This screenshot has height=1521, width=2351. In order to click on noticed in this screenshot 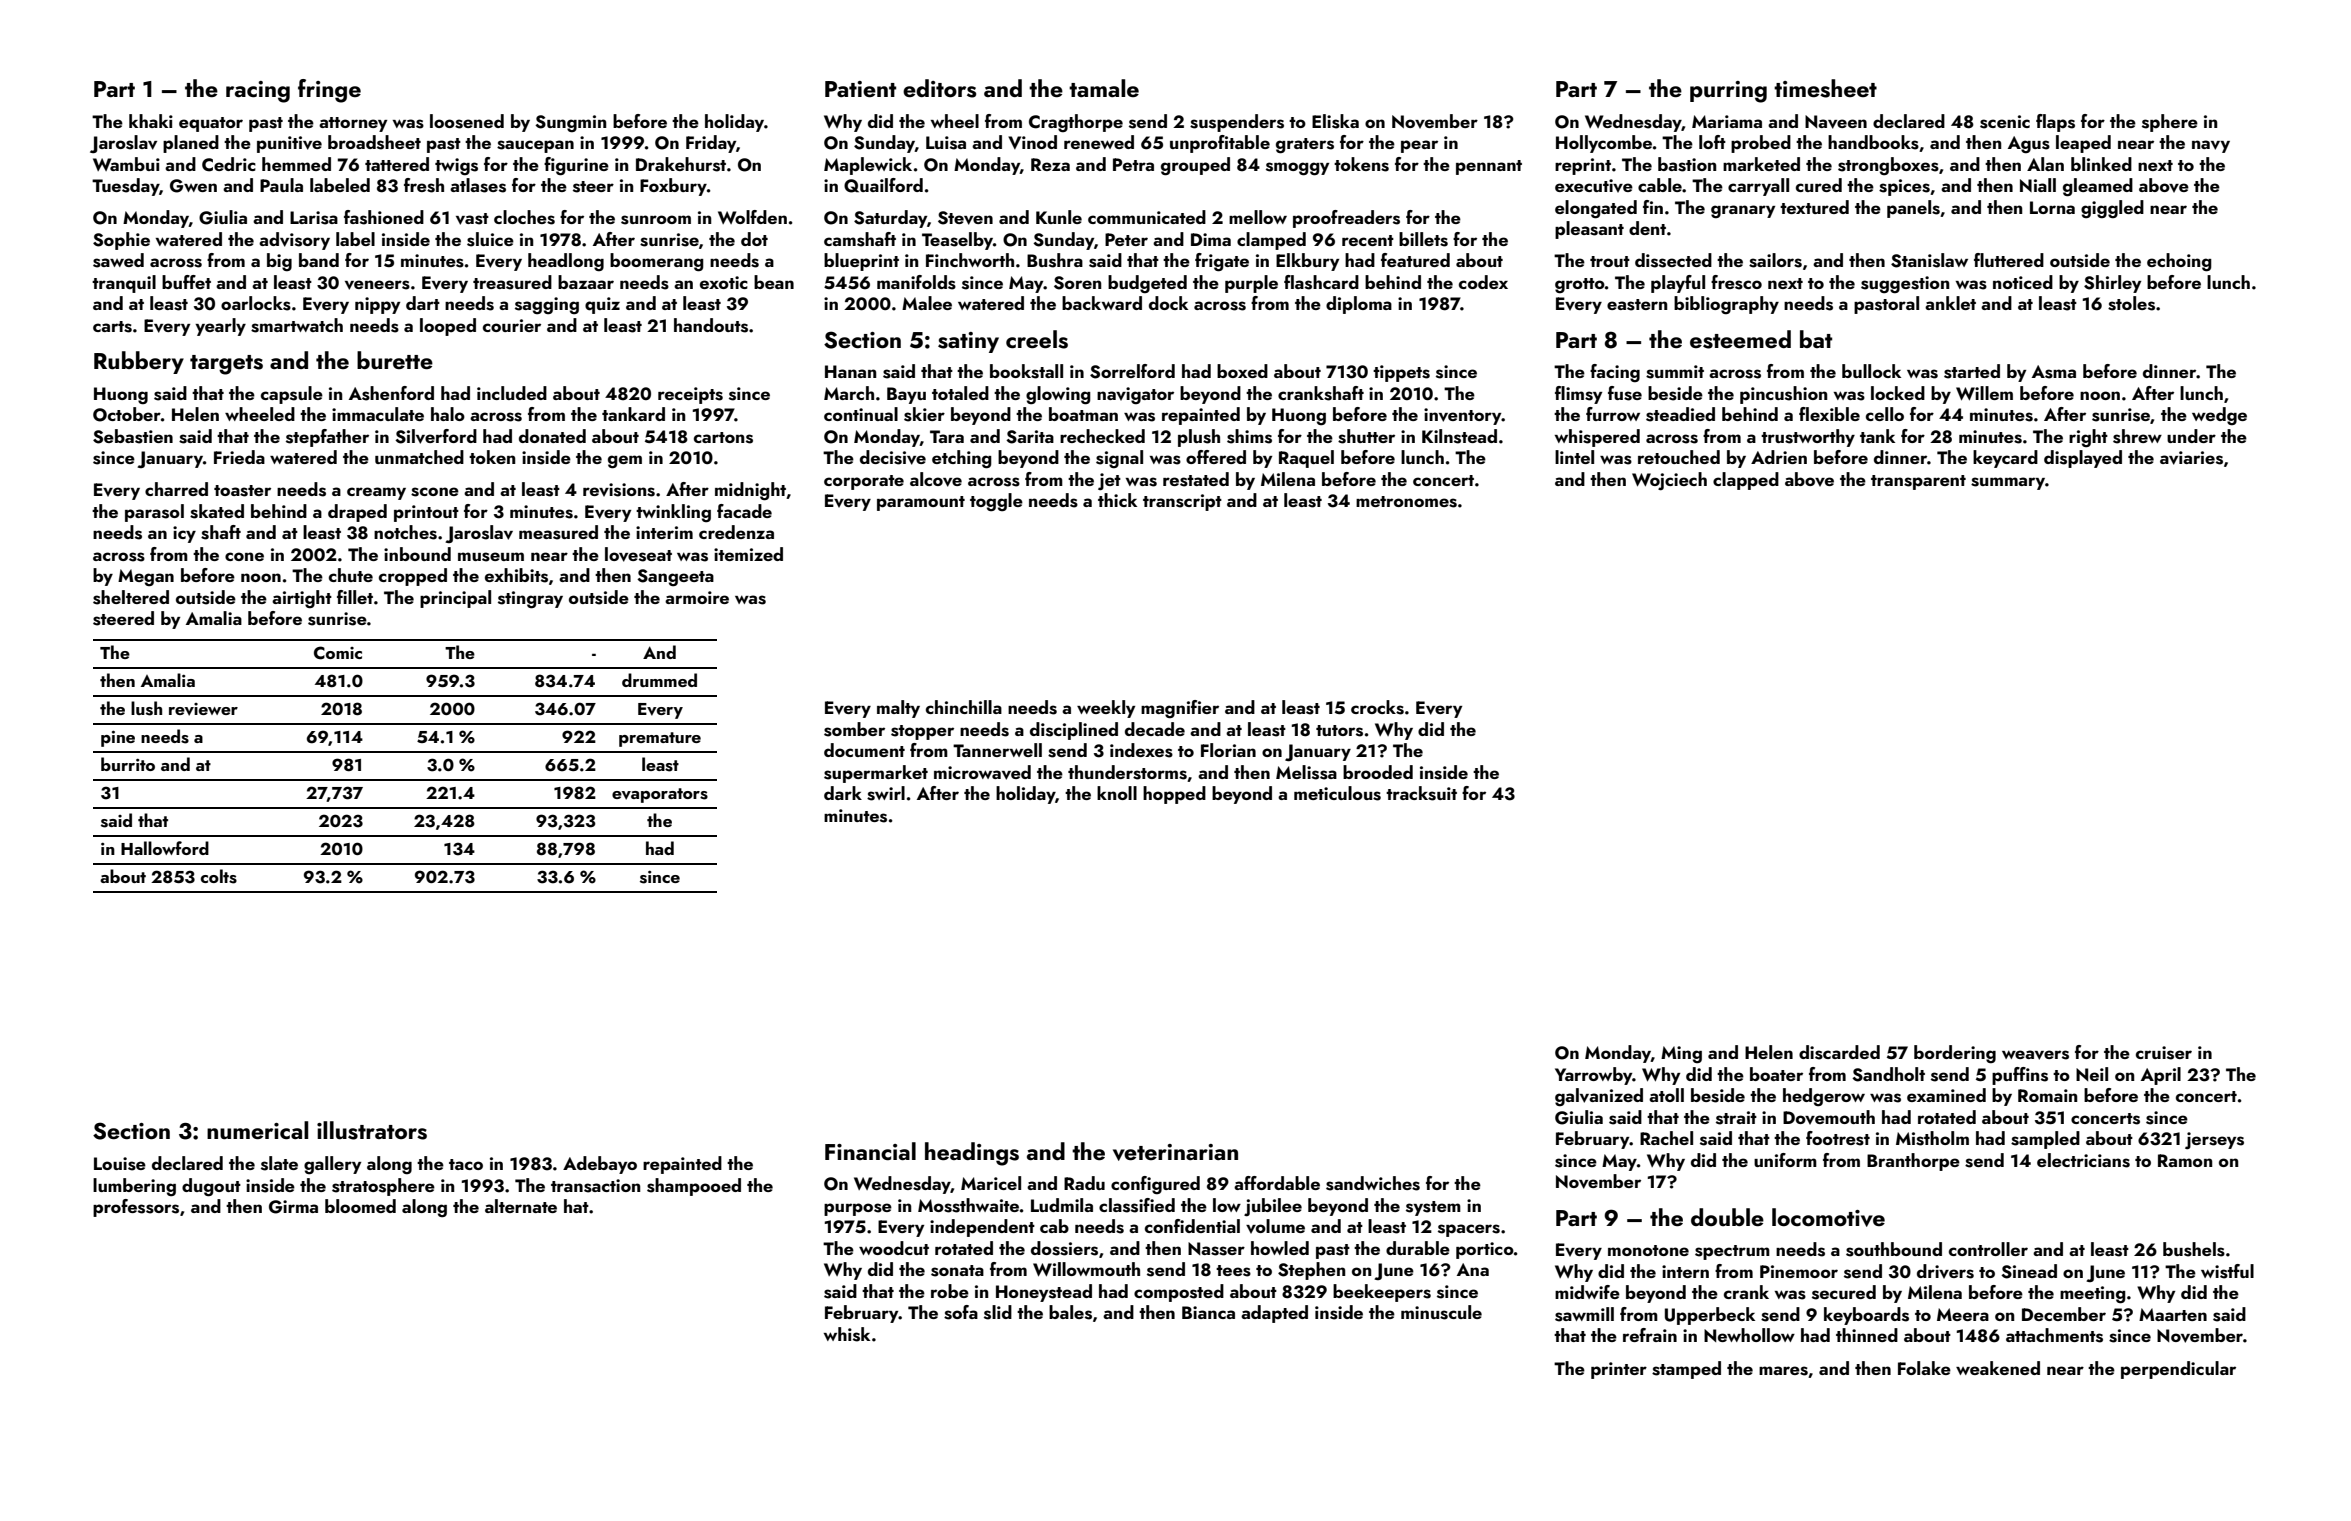, I will do `click(2023, 282)`.
